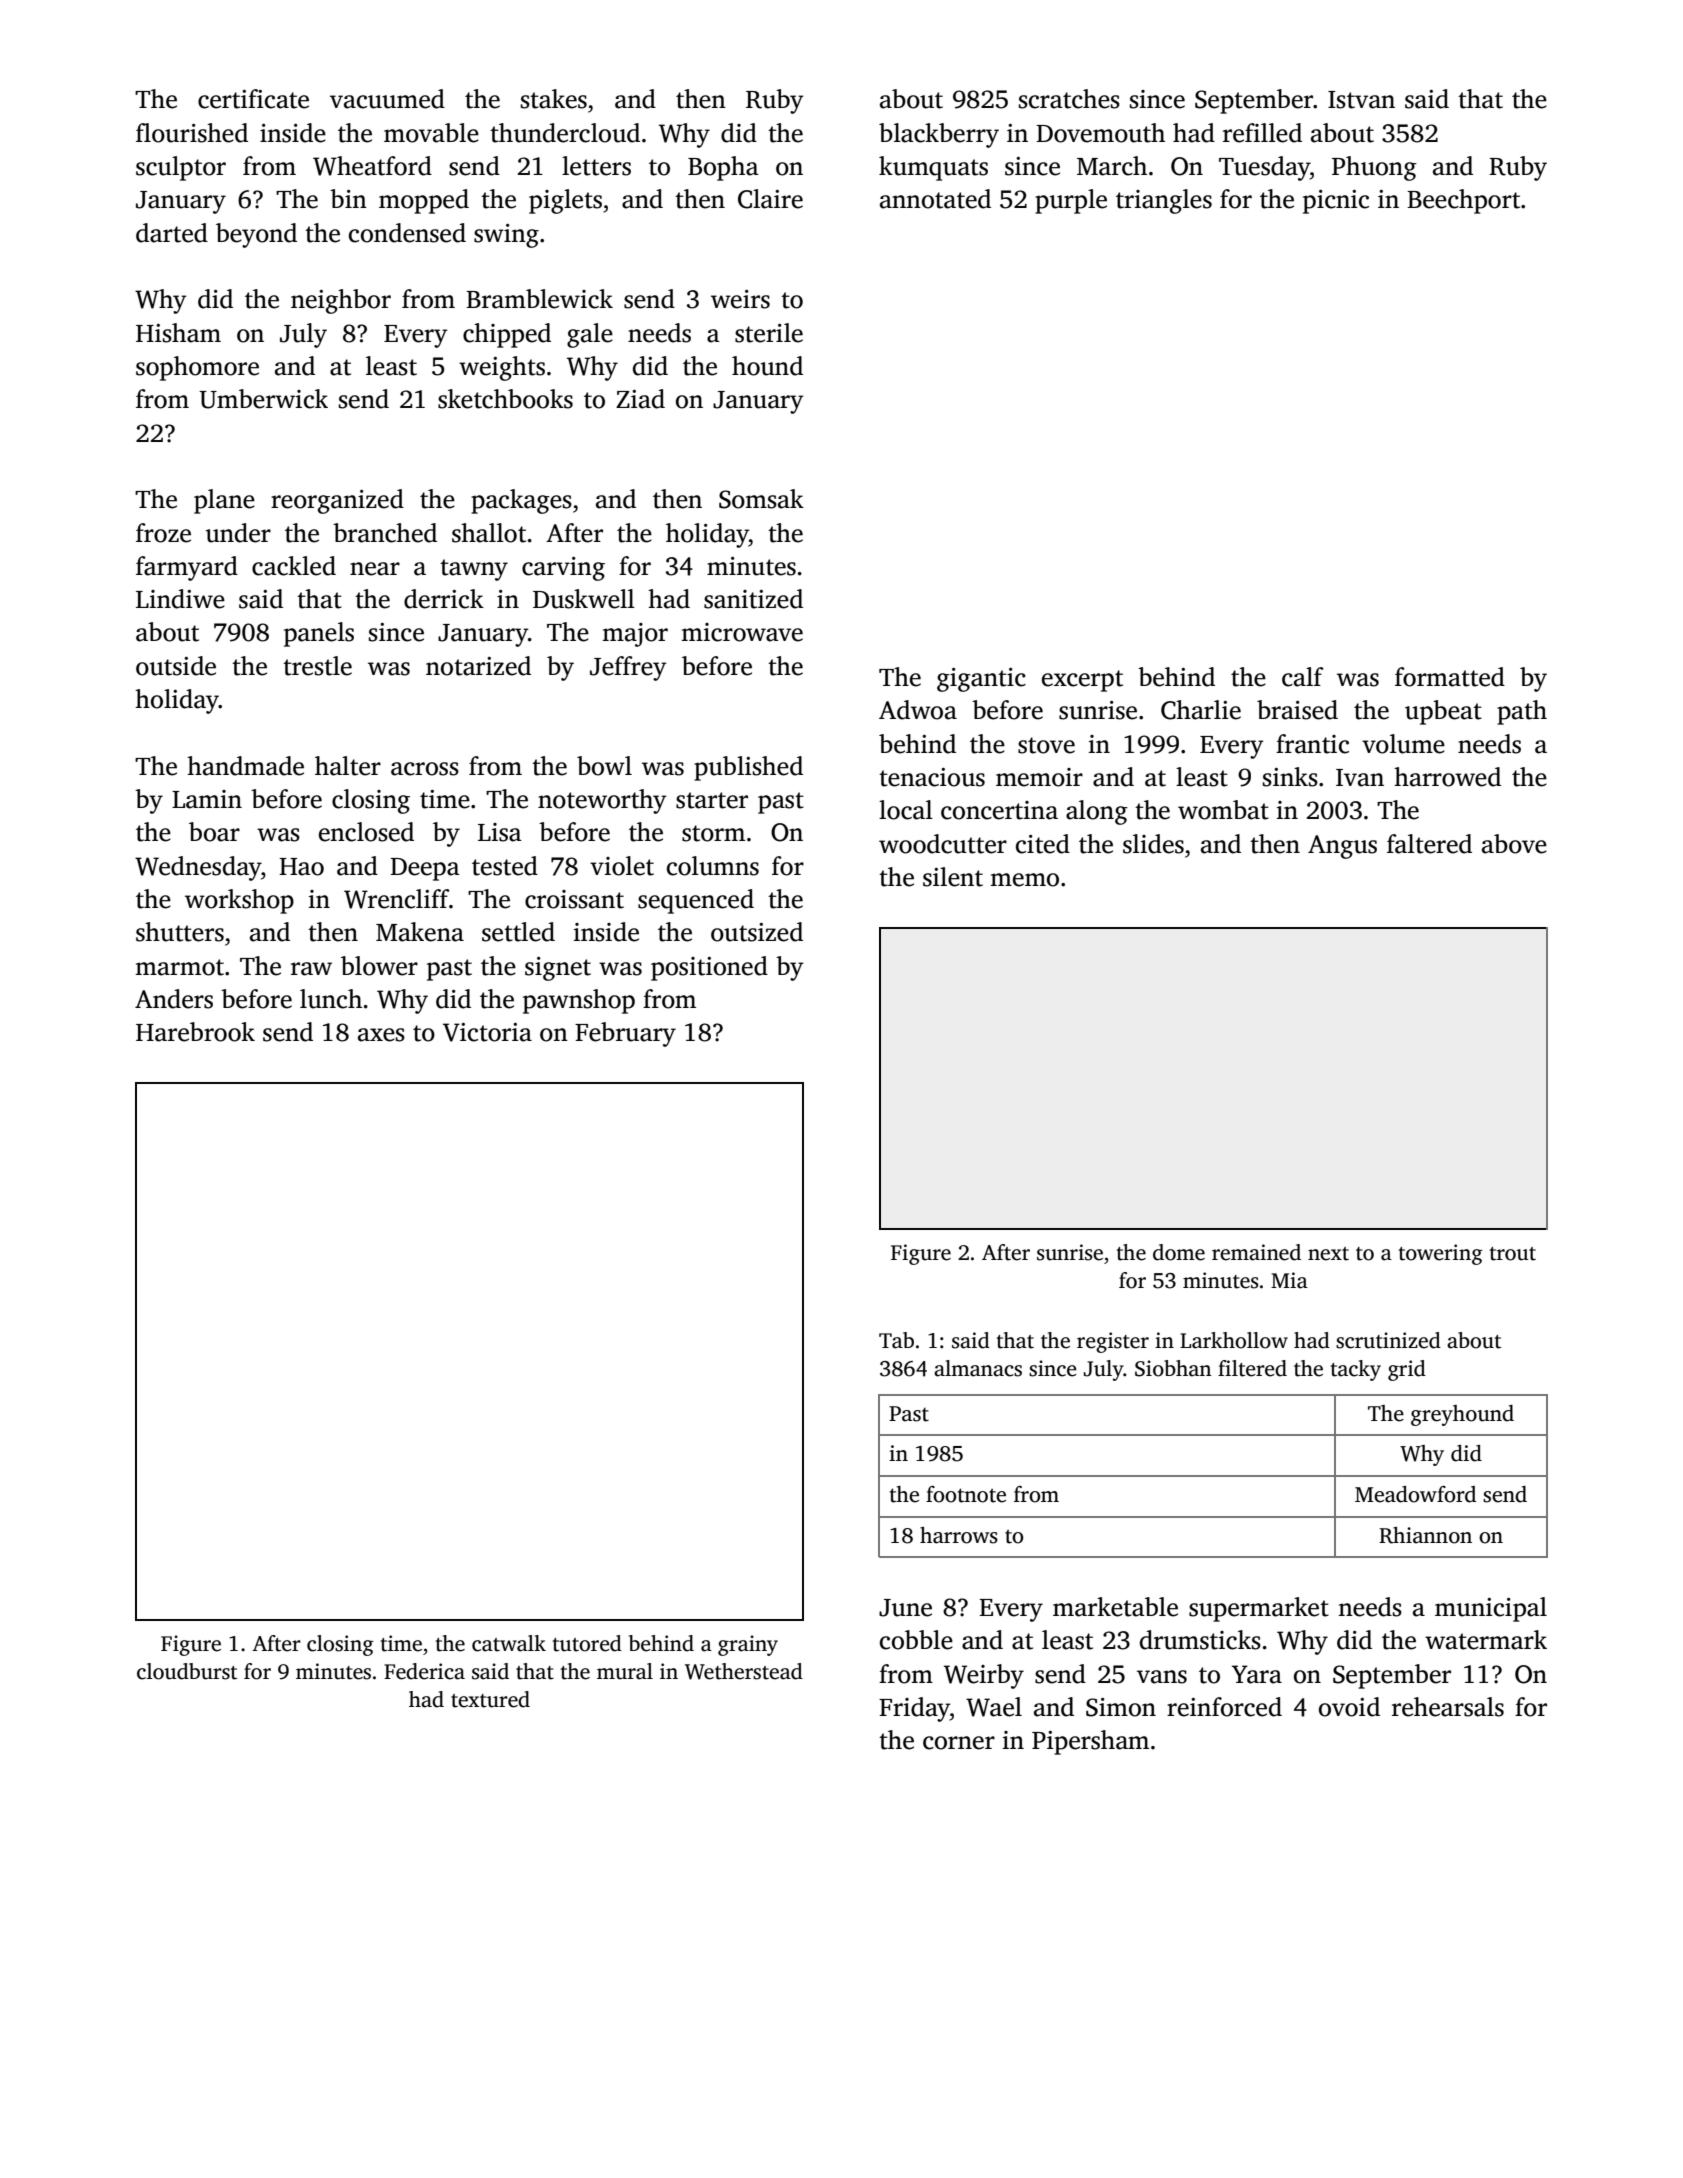 Image resolution: width=1683 pixels, height=2178 pixels. Describe the element at coordinates (906, 810) in the page. I see `local` at that location.
